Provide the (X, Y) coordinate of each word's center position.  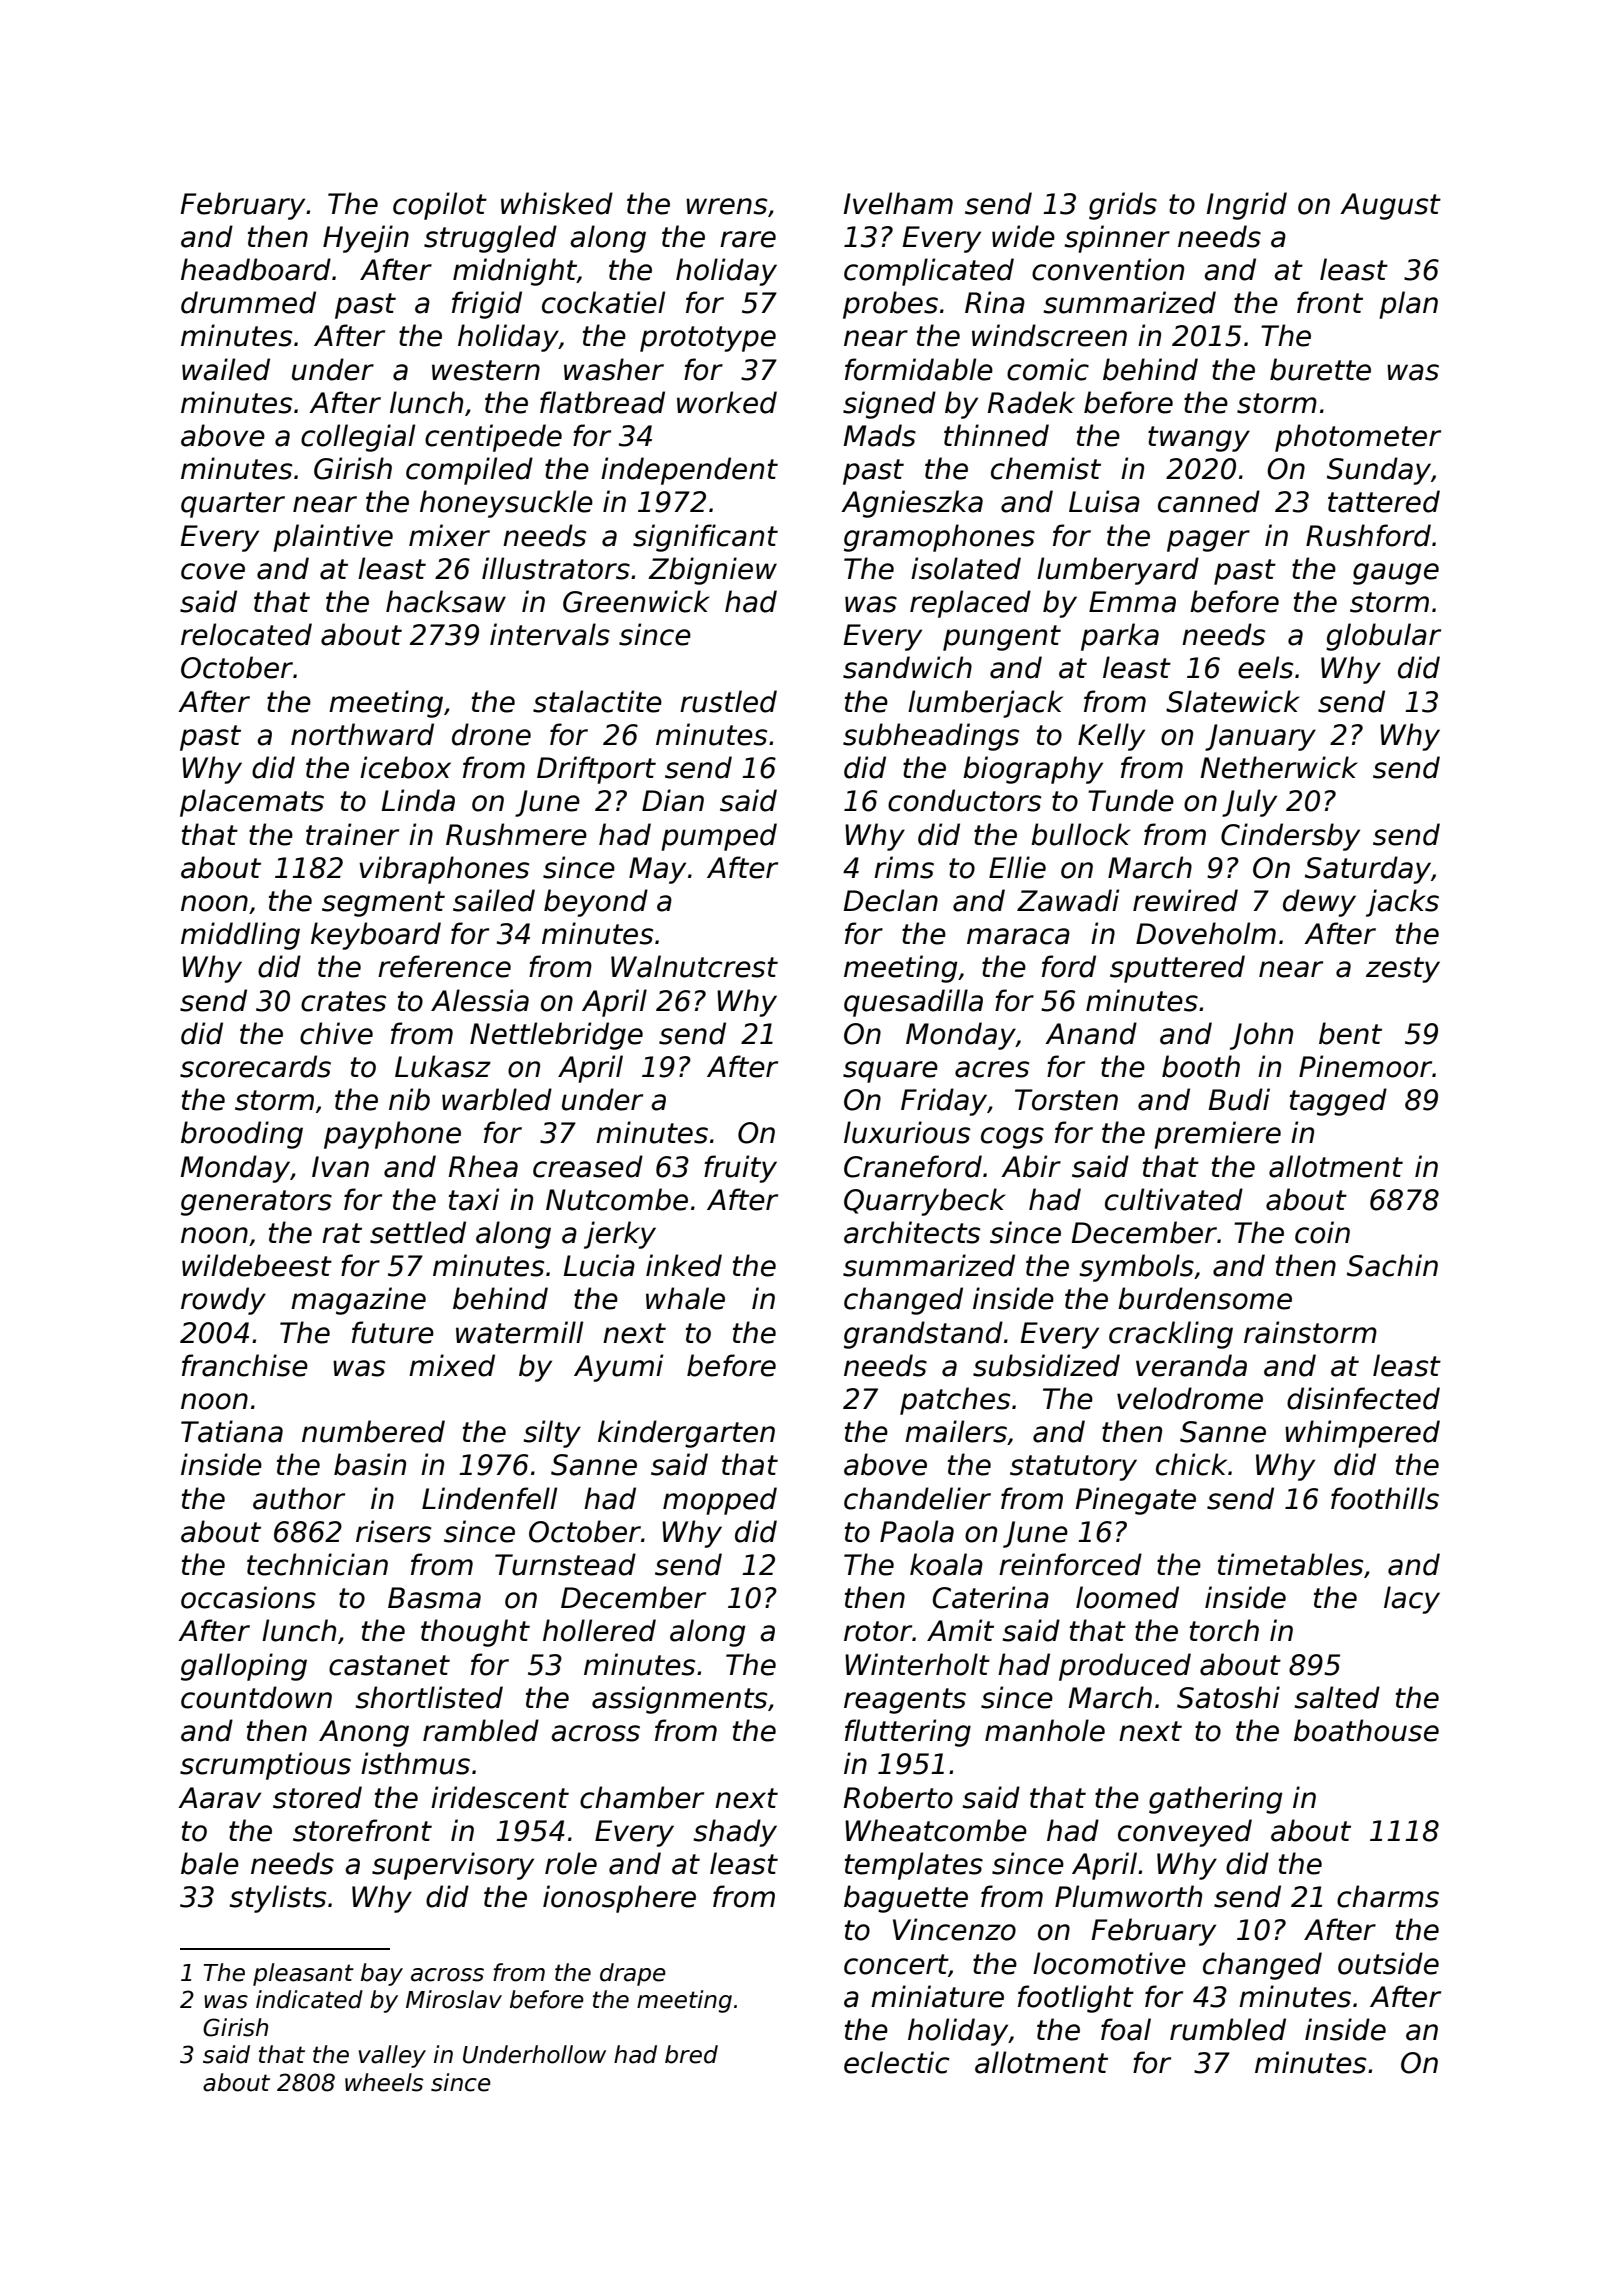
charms (1388, 1896)
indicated (309, 1999)
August (1390, 206)
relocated (246, 634)
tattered (1384, 501)
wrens (726, 206)
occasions (248, 1597)
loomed (1127, 1597)
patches (955, 1401)
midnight (515, 272)
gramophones (939, 538)
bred (691, 2054)
